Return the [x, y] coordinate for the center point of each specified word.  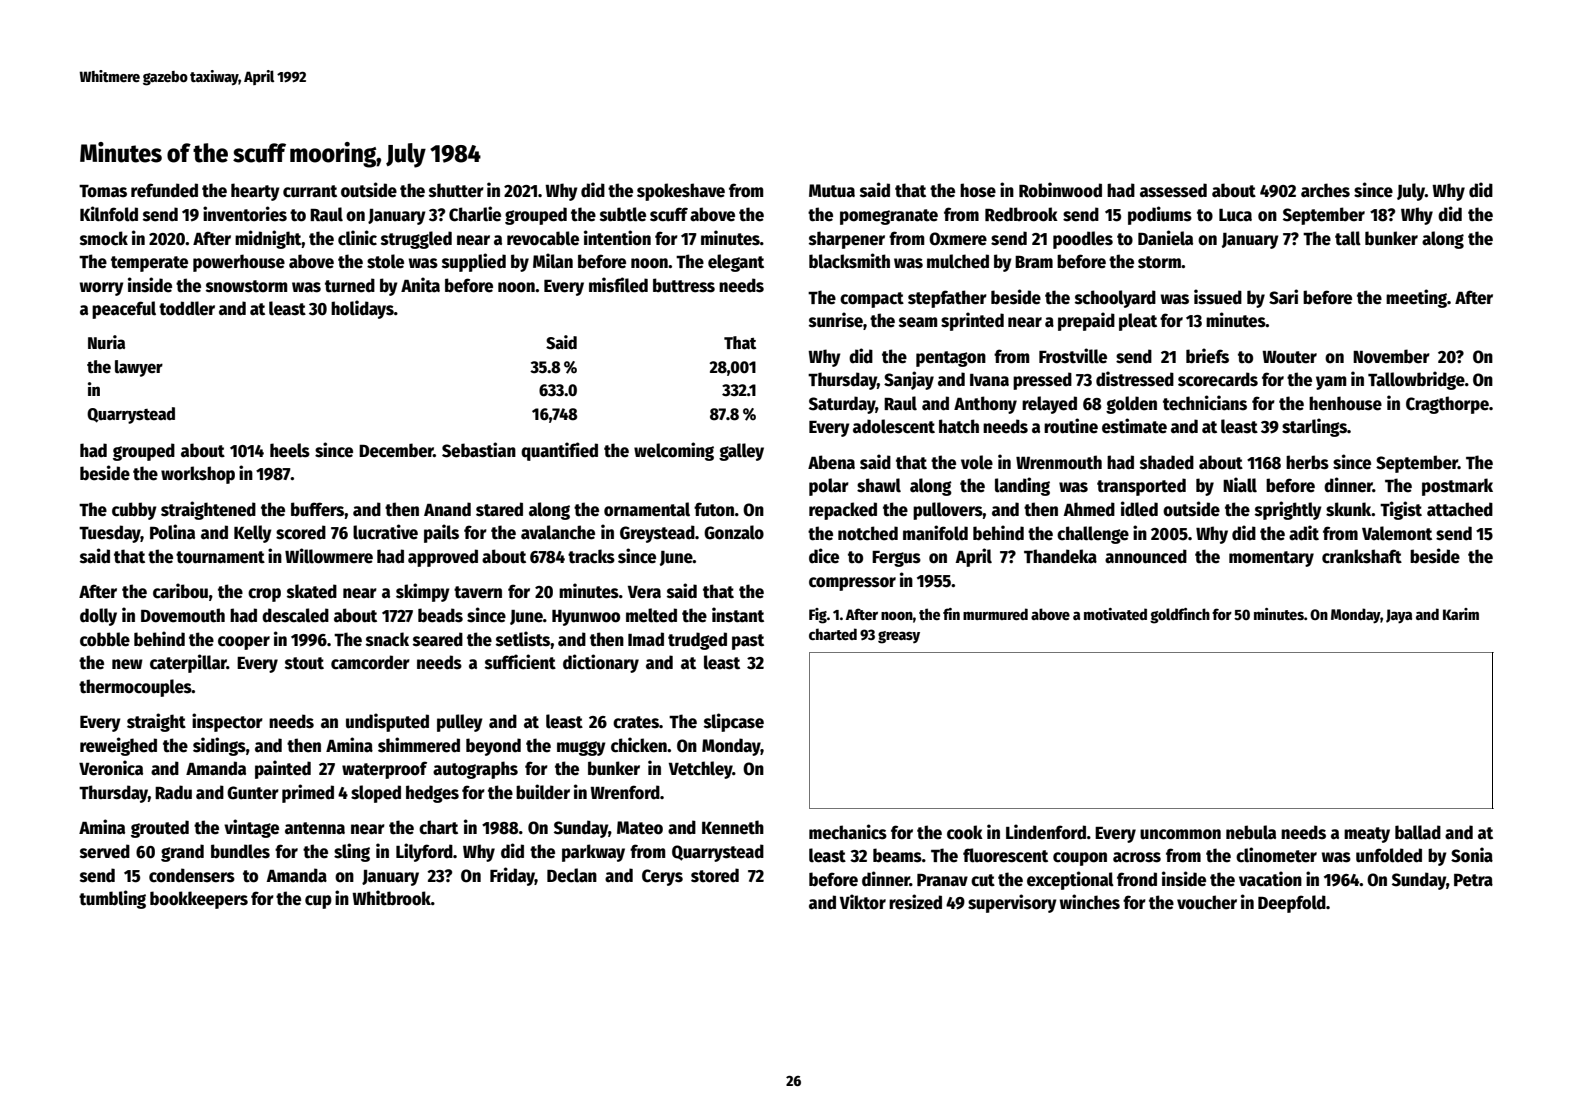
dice [824, 556]
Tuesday [110, 534]
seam [918, 322]
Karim [1461, 614]
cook [965, 832]
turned [350, 285]
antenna [315, 828]
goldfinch [1180, 616]
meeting [1416, 298]
